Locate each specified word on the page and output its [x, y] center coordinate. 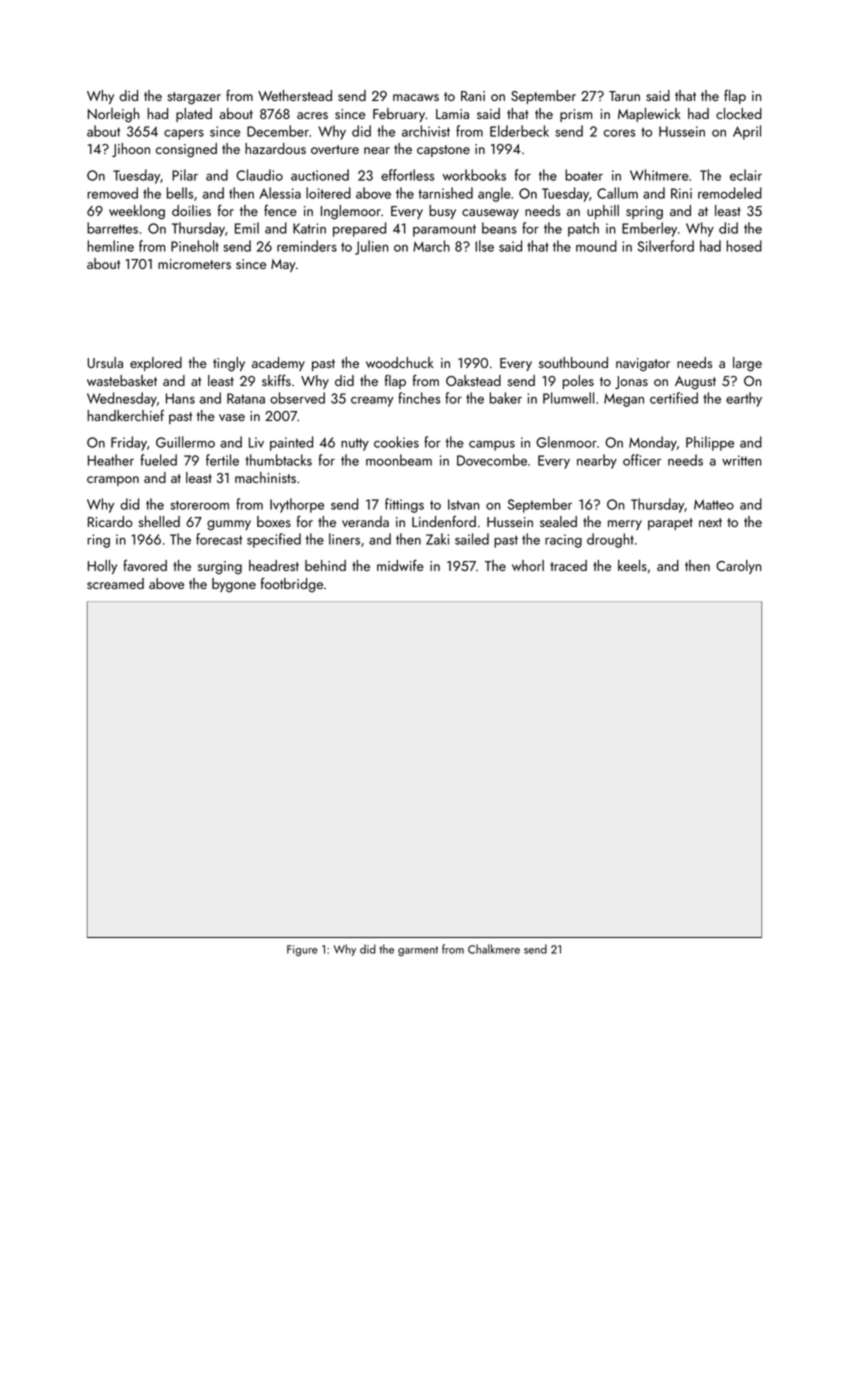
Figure [302, 951]
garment [418, 951]
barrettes [112, 228]
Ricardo [110, 521]
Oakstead [473, 380]
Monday [653, 443]
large [747, 364]
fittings [404, 505]
